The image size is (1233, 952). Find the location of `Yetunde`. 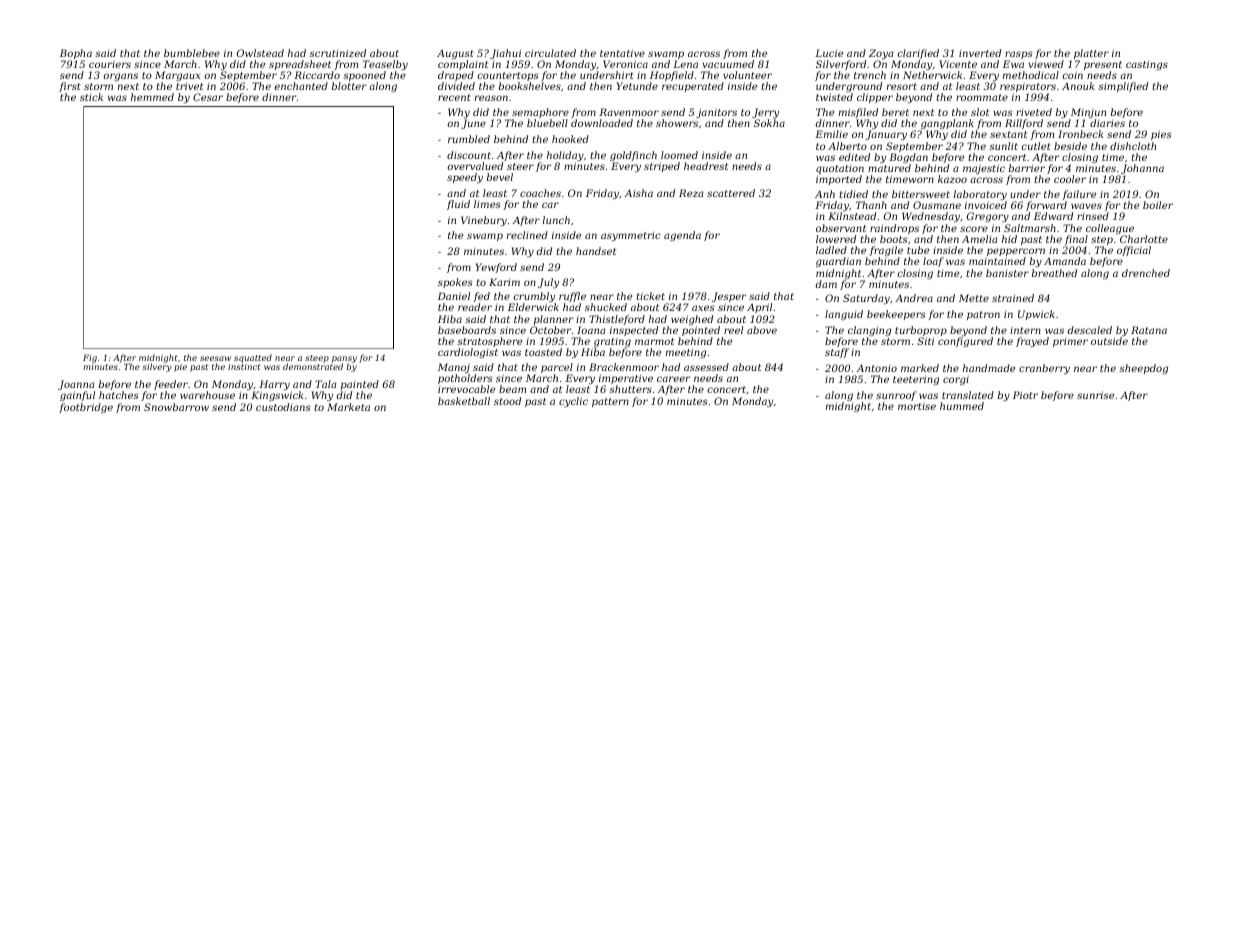

Yetunde is located at coordinates (637, 86).
